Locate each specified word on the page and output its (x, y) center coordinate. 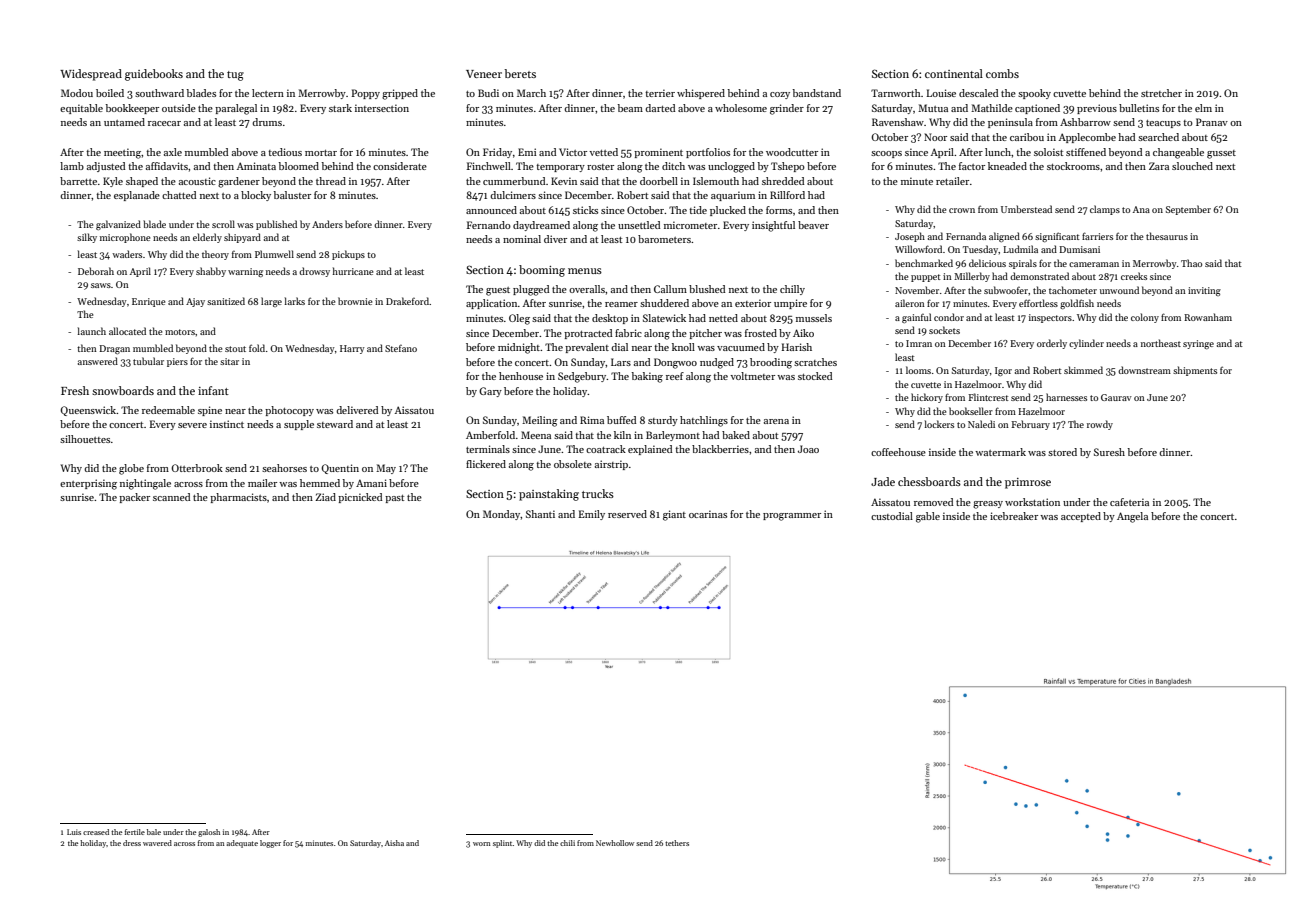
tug (235, 76)
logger (270, 844)
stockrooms (1073, 166)
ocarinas (708, 514)
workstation (1032, 502)
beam (630, 108)
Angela (1132, 517)
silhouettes (85, 439)
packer (134, 498)
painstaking (549, 495)
